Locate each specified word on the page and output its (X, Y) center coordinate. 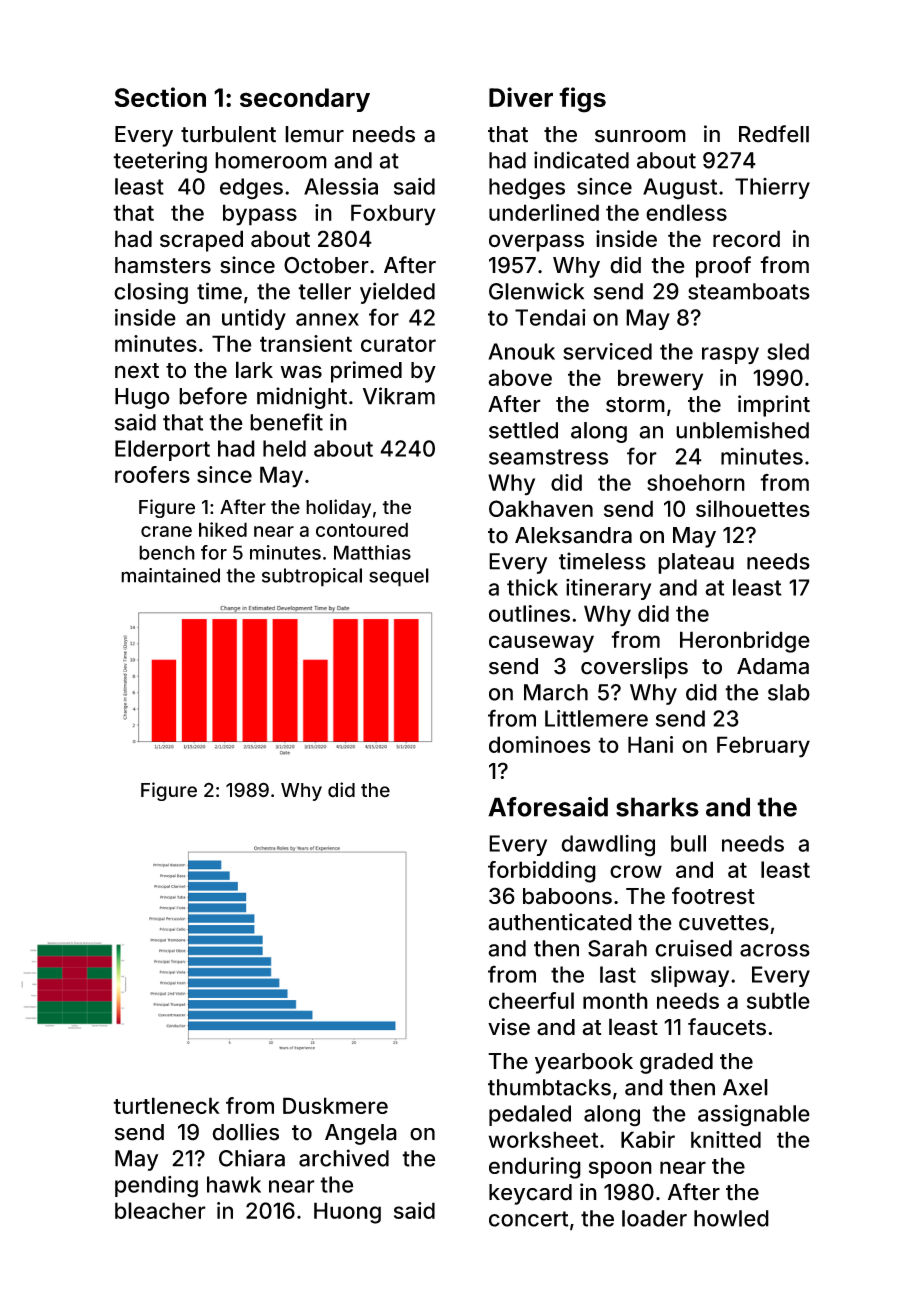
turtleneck (166, 1105)
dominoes (540, 744)
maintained (170, 575)
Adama (773, 666)
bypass (260, 215)
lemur (314, 134)
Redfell (774, 134)
